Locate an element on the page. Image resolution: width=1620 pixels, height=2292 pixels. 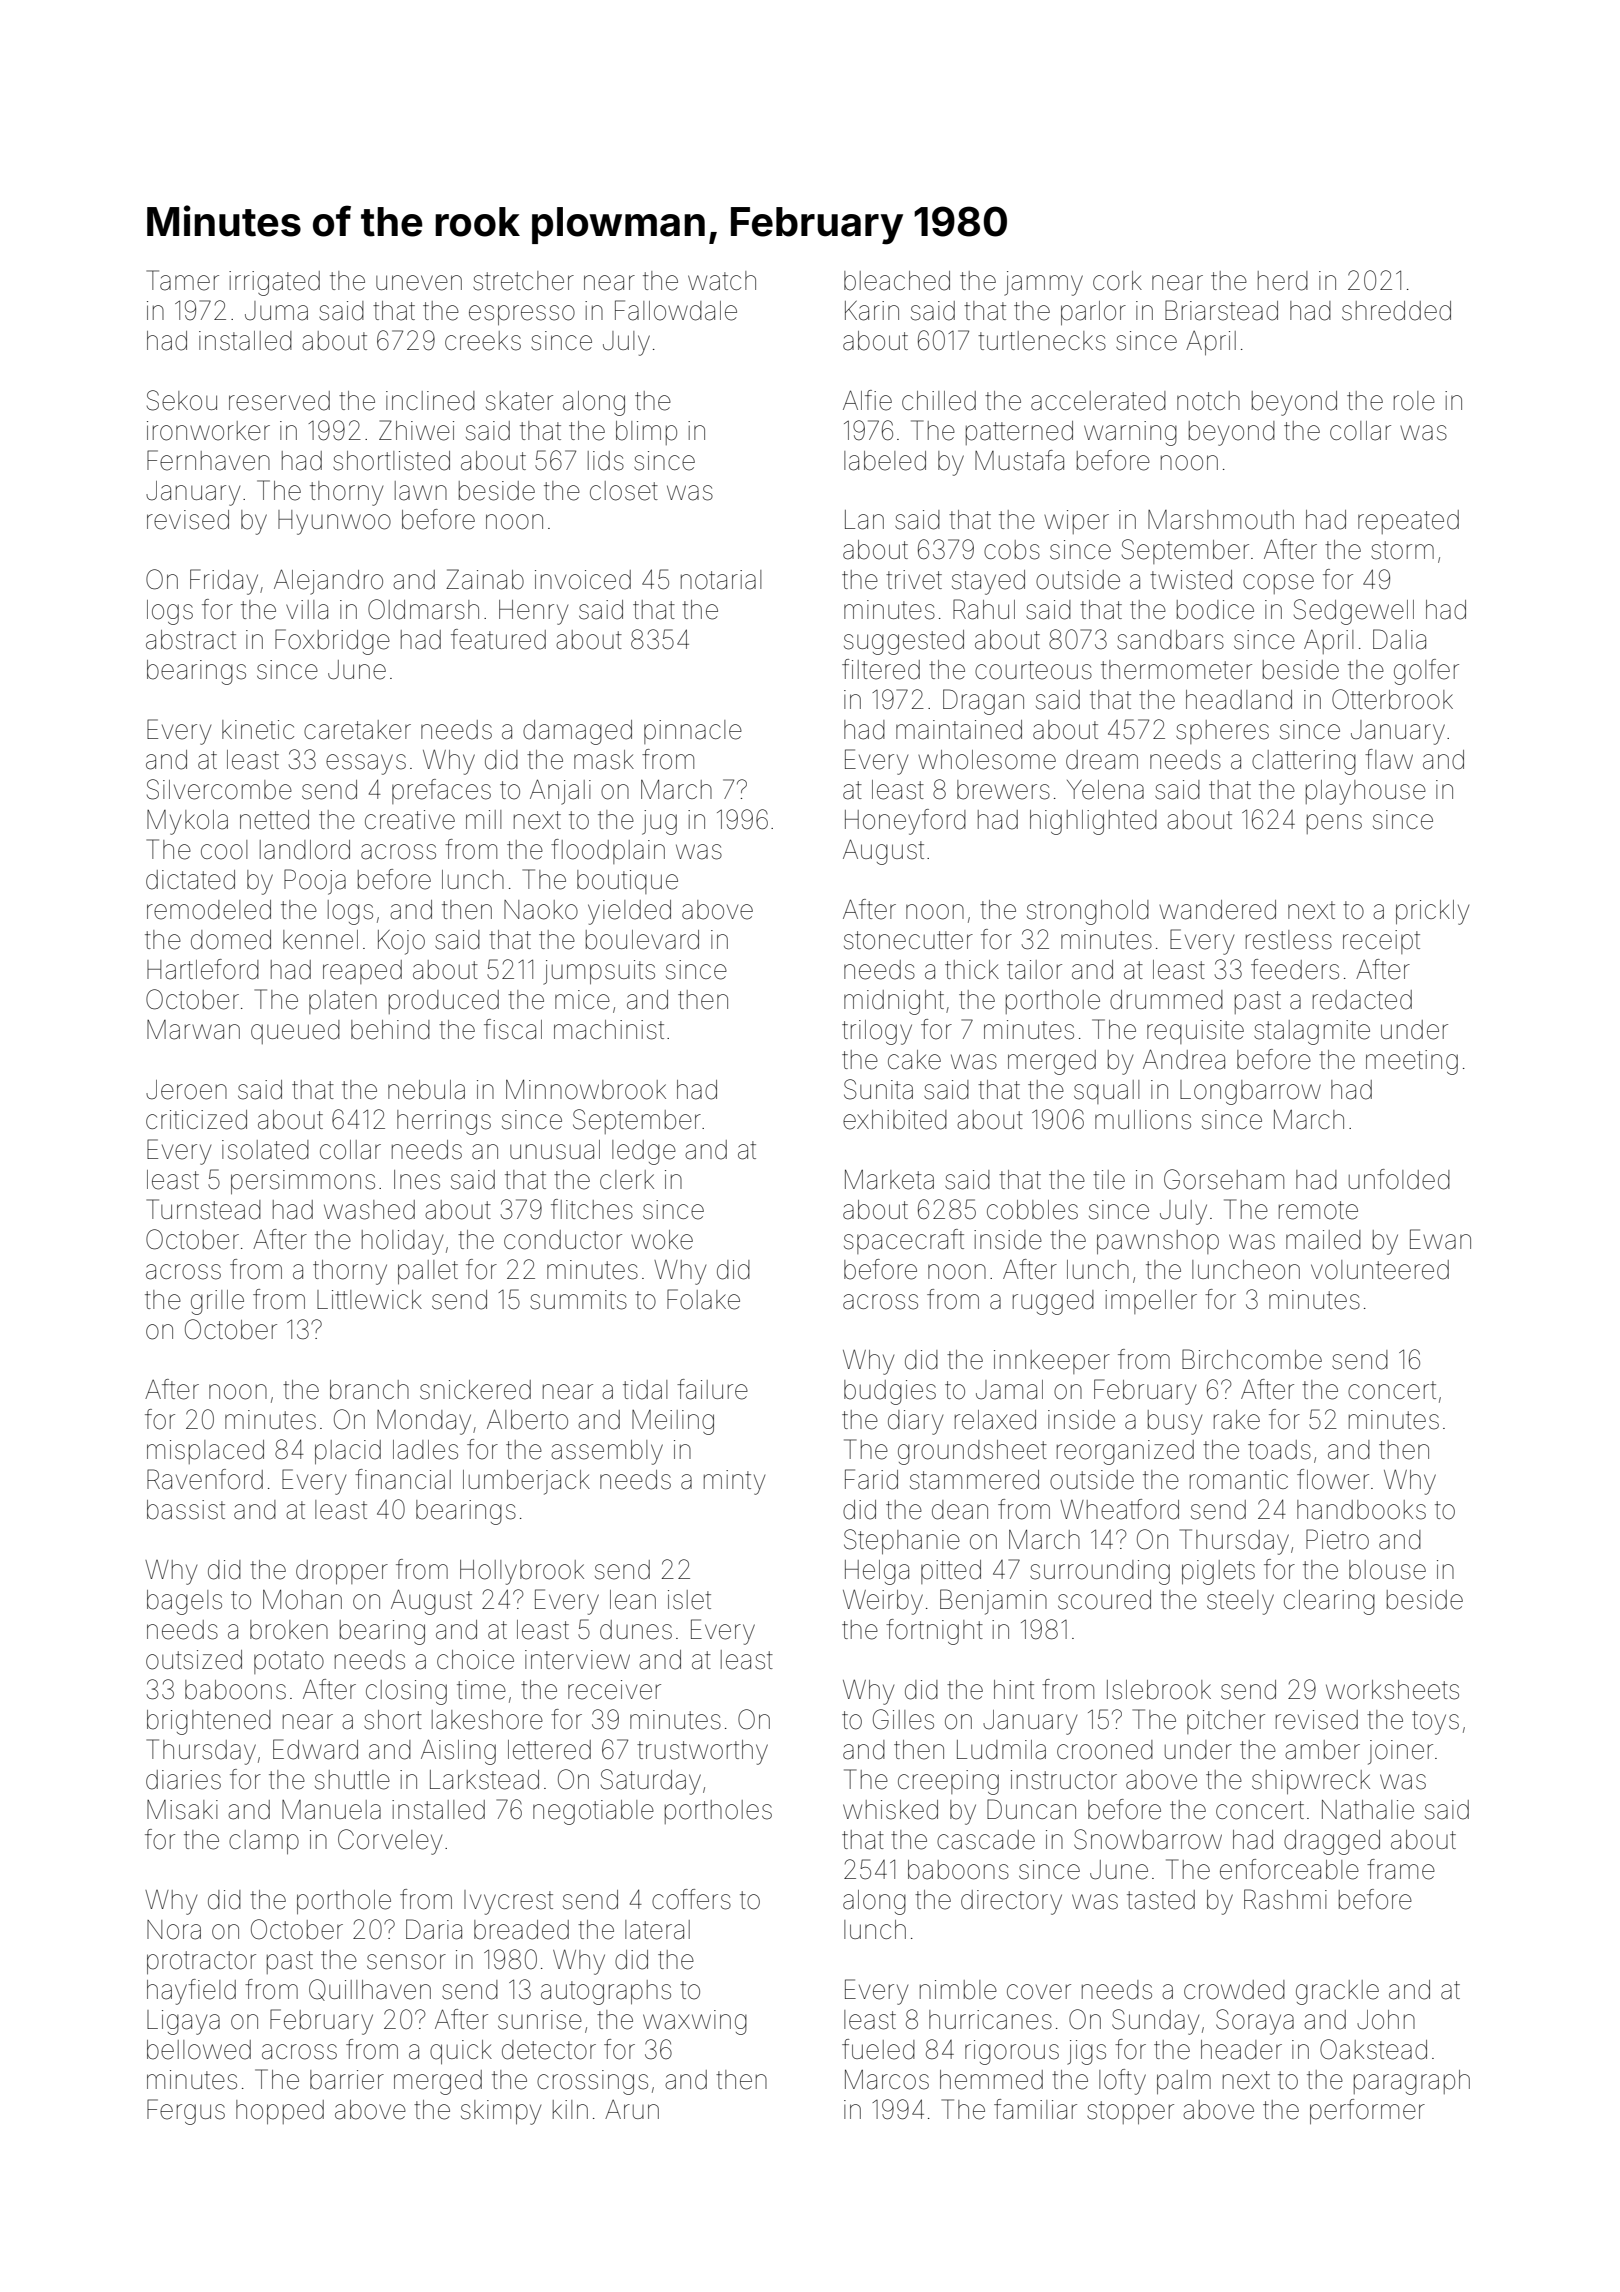
grille is located at coordinates (217, 1302).
